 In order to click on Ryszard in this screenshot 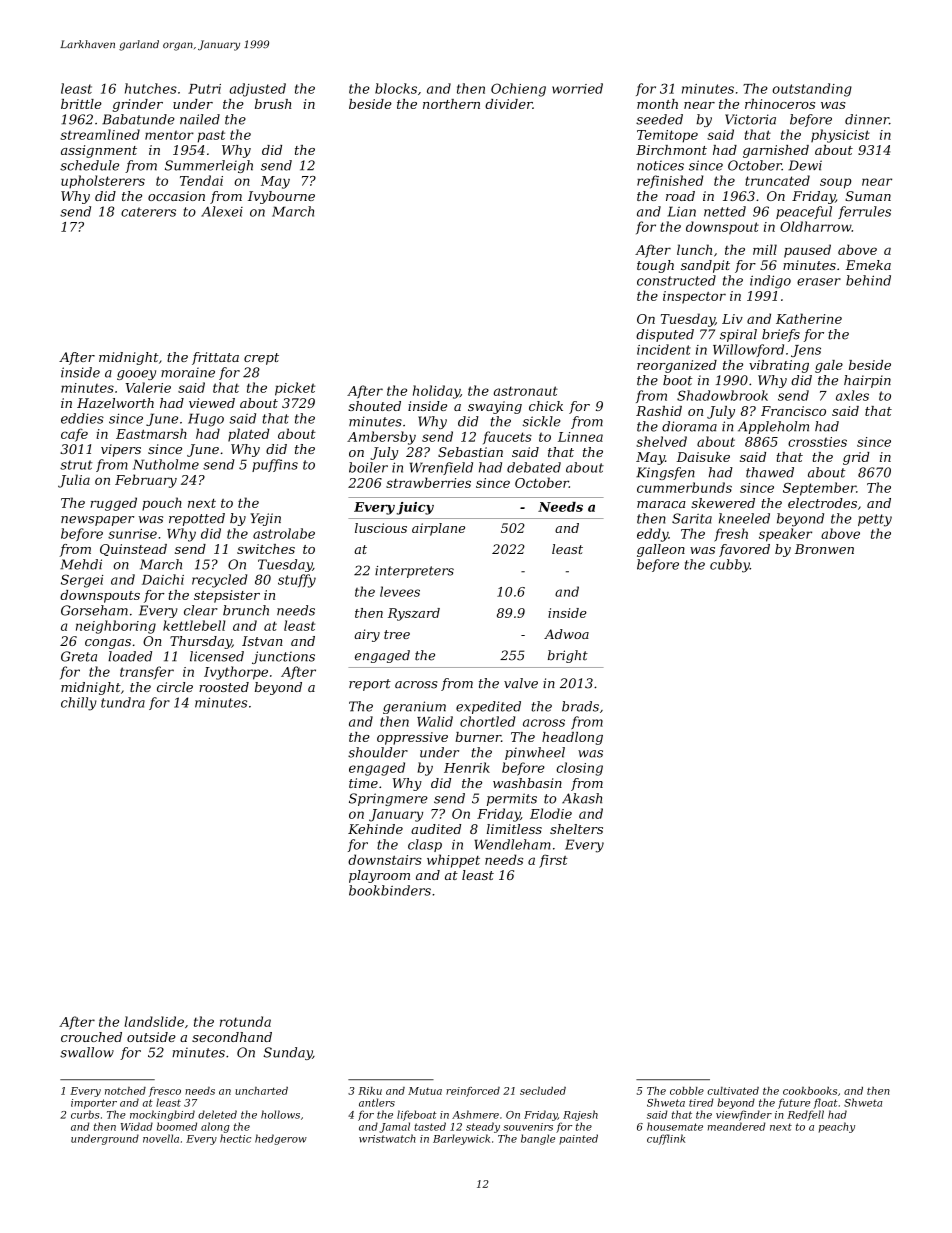, I will do `click(414, 614)`.
